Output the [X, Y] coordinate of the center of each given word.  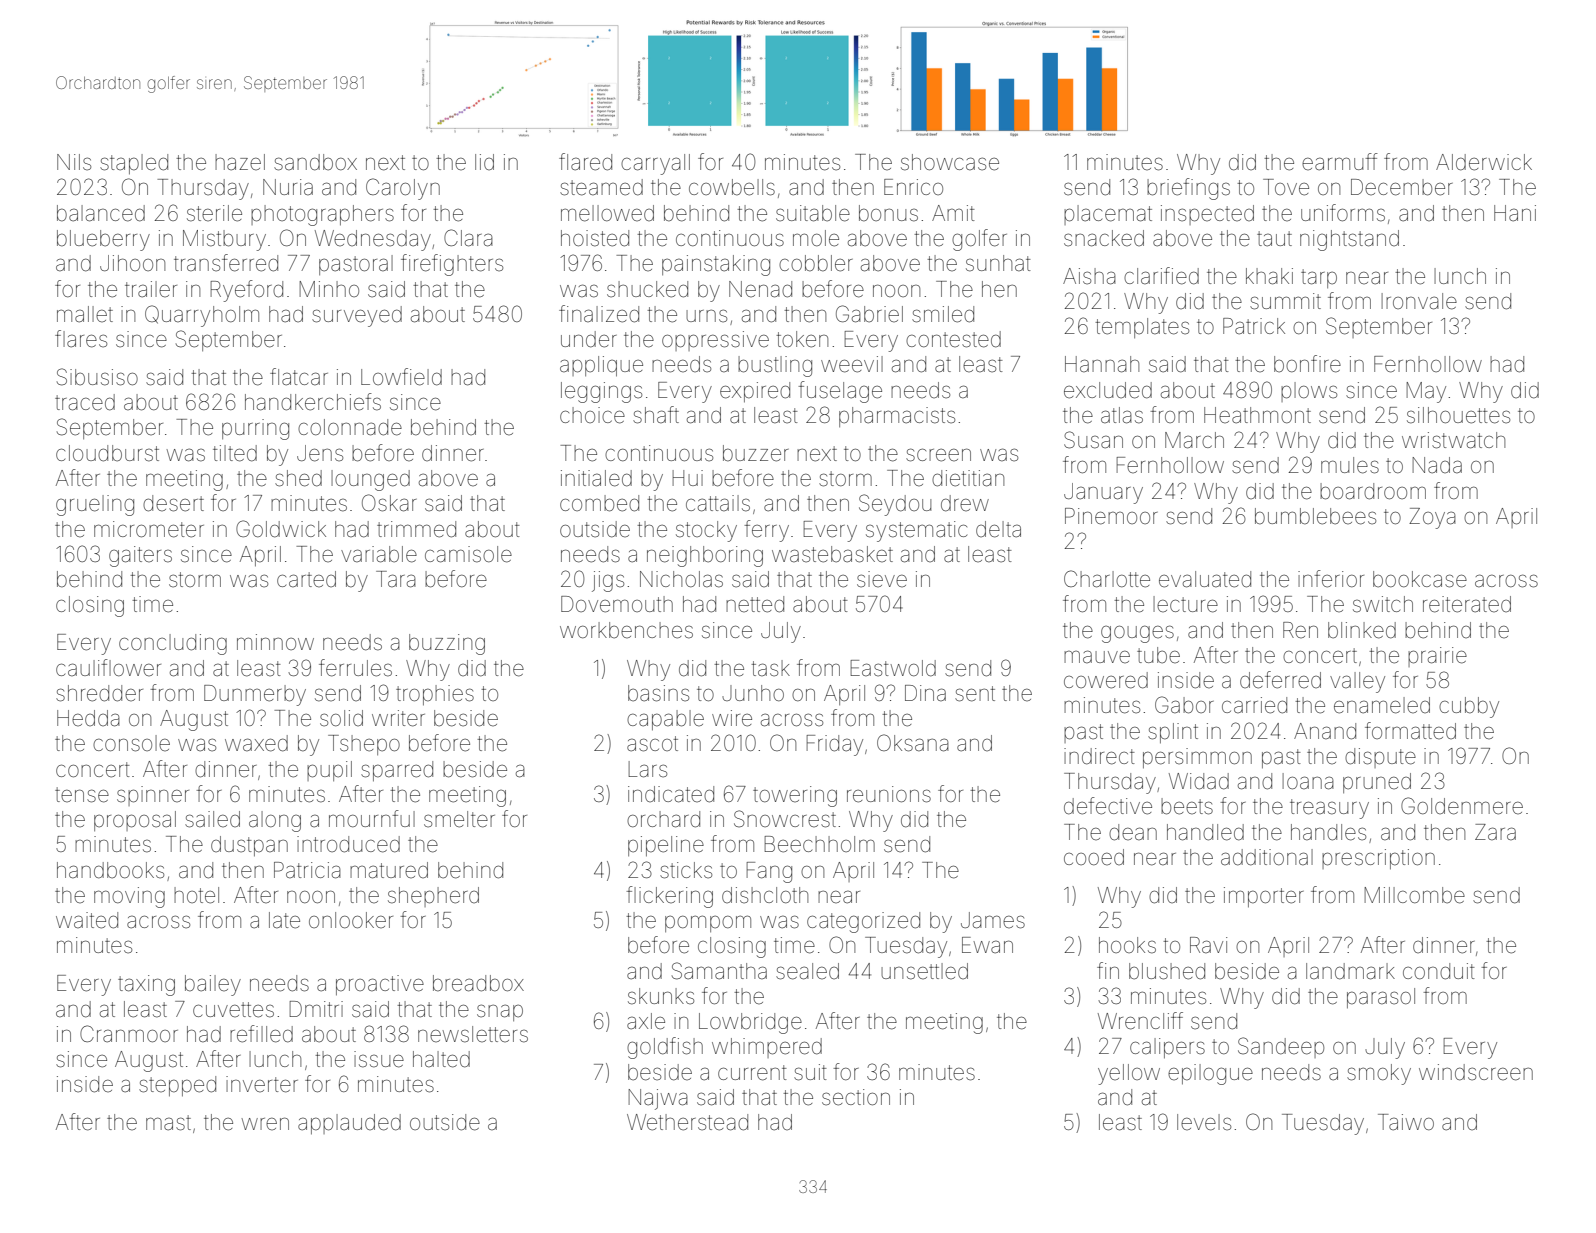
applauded [349, 1124]
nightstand [1349, 240]
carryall [655, 164]
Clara [468, 238]
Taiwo [1406, 1122]
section [856, 1097]
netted [755, 604]
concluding [173, 644]
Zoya [1432, 518]
